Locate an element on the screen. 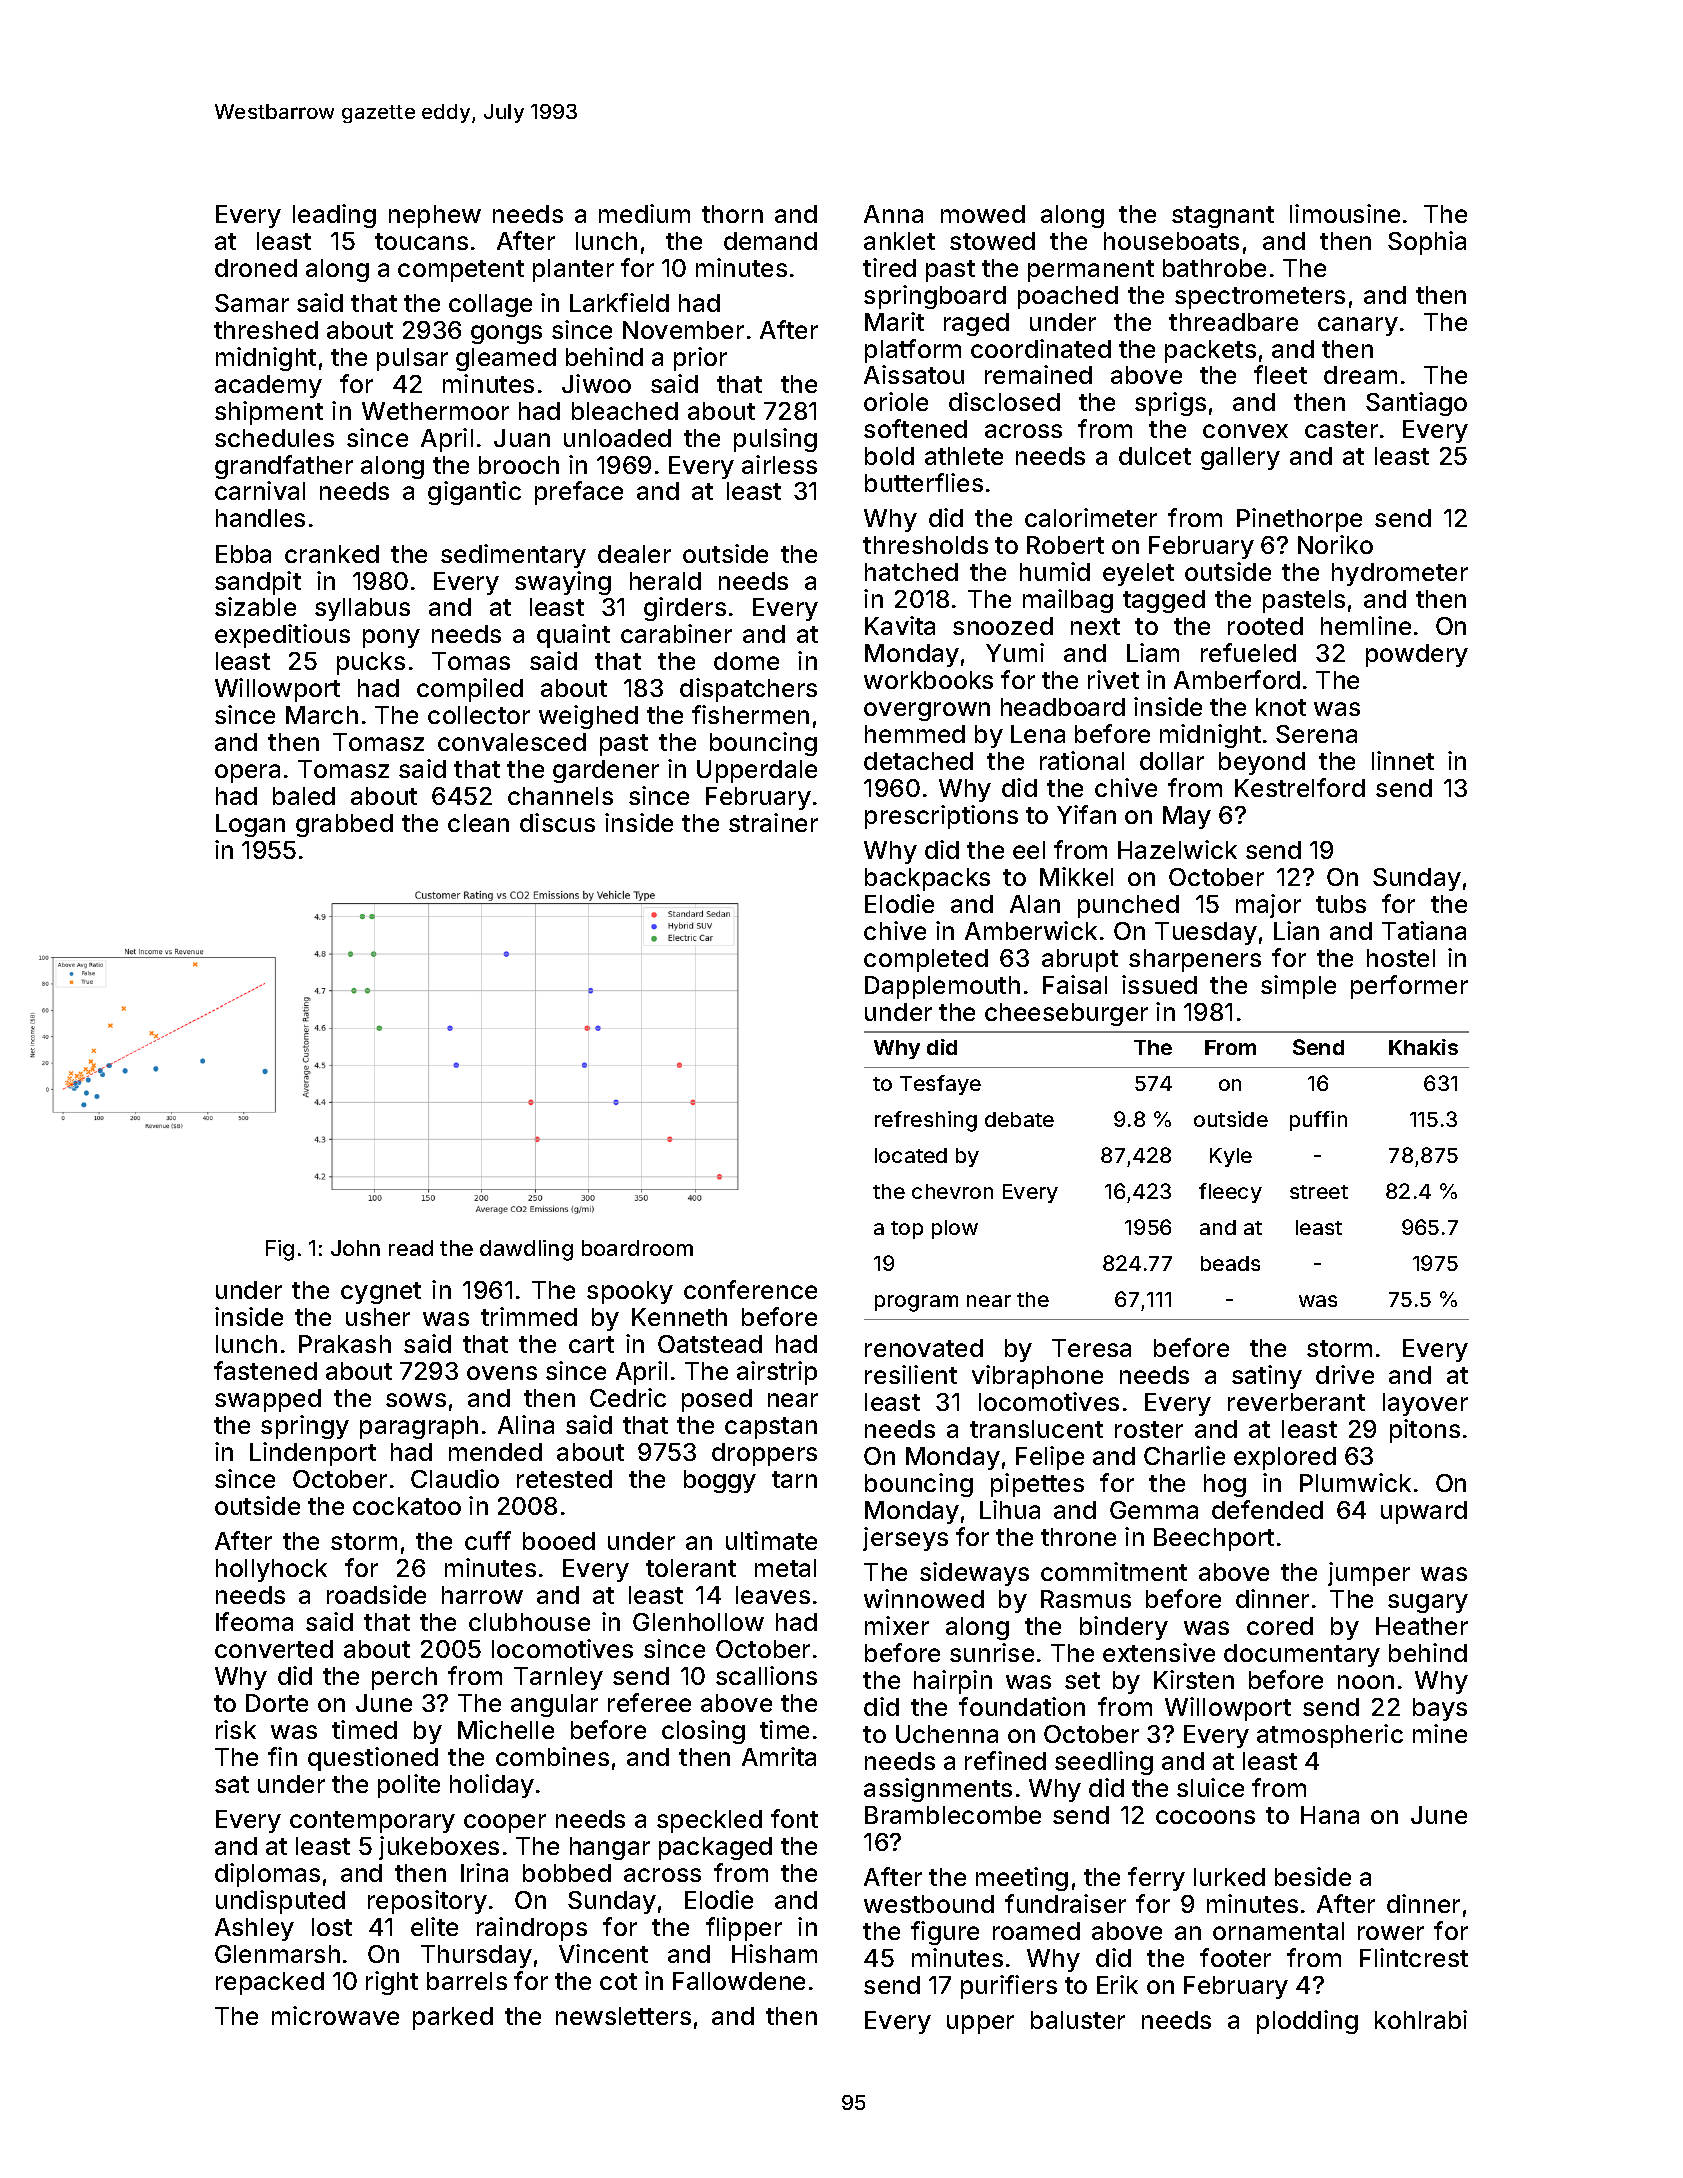 This screenshot has width=1683, height=2178. Juan is located at coordinates (522, 438).
